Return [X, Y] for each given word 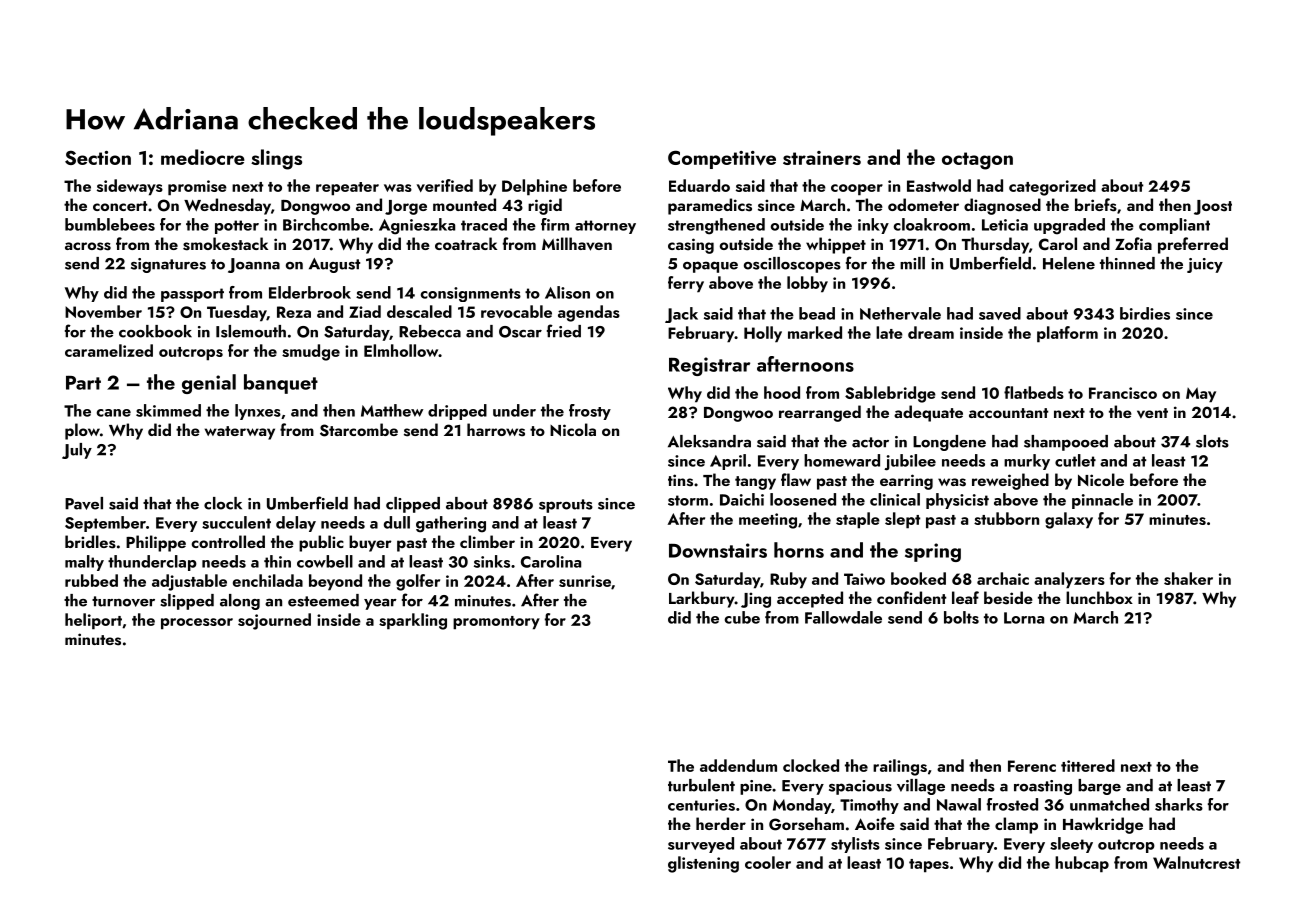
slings [276, 159]
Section [98, 158]
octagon [977, 161]
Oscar [520, 332]
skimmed [168, 410]
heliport [93, 621]
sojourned [274, 621]
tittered [1088, 765]
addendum [738, 765]
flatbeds [1034, 392]
